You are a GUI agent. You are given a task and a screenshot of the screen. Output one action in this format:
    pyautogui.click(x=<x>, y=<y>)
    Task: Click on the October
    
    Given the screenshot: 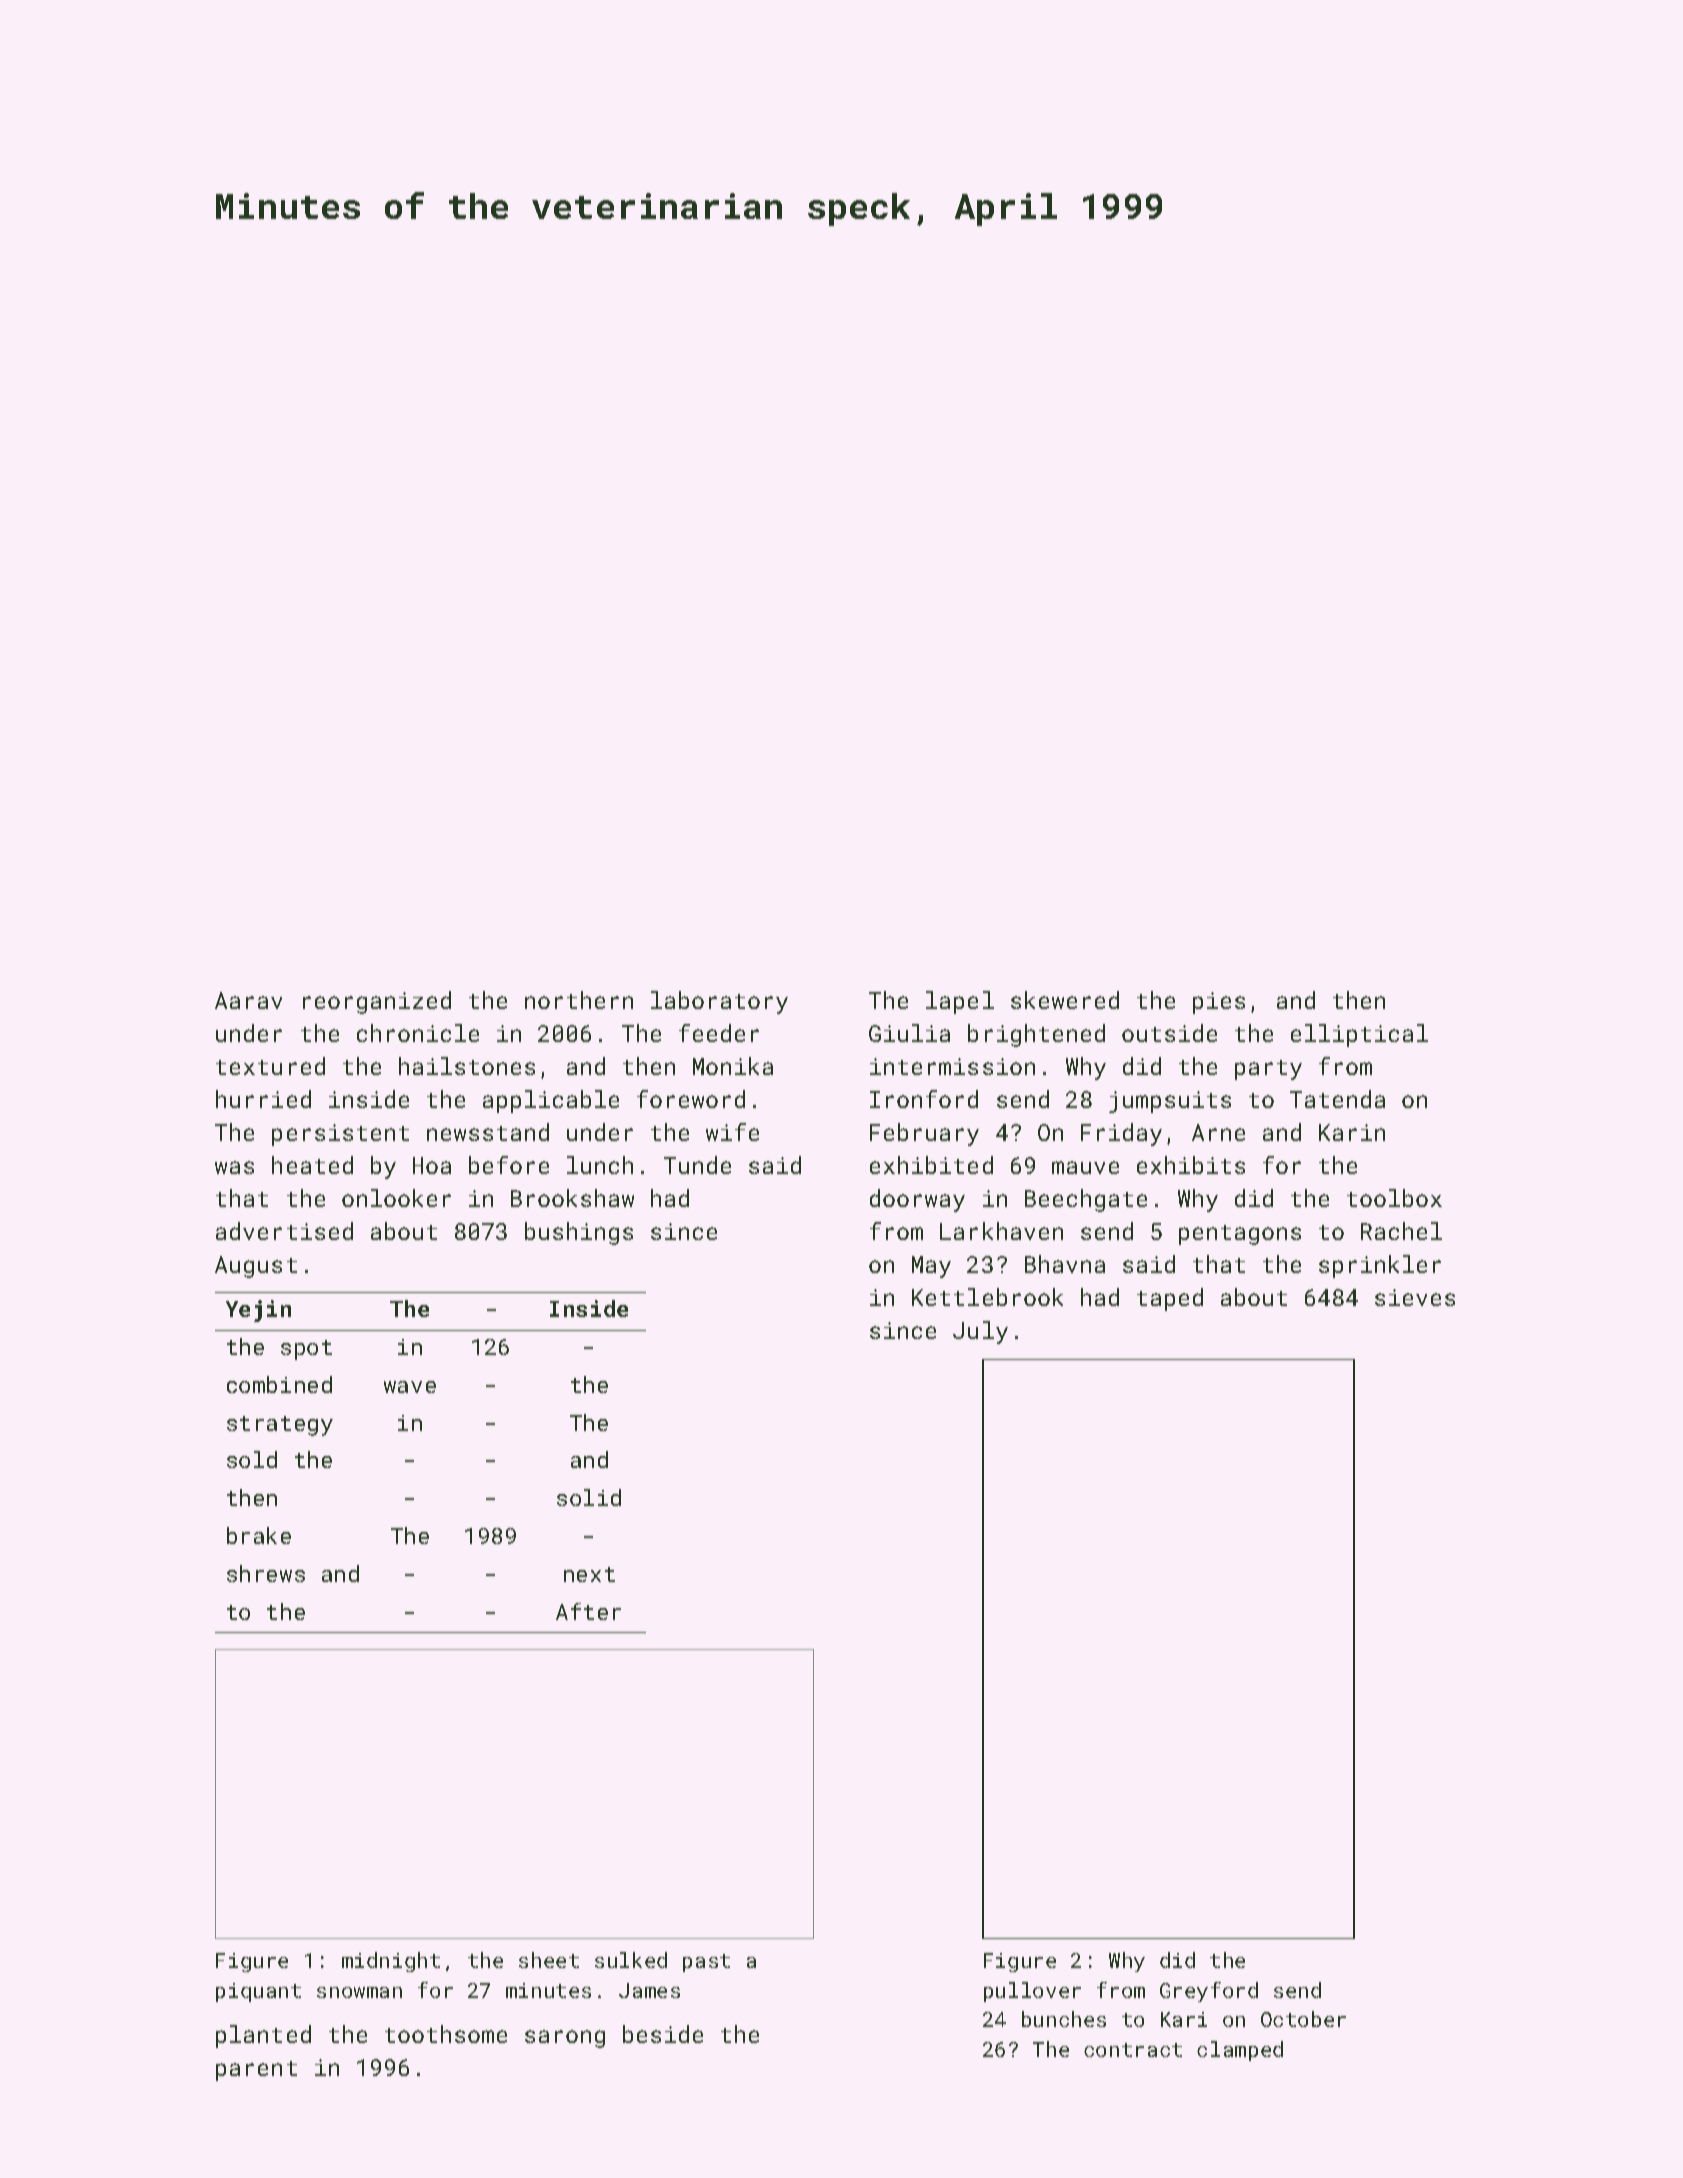 What is the action you would take?
    pyautogui.click(x=1303, y=2019)
